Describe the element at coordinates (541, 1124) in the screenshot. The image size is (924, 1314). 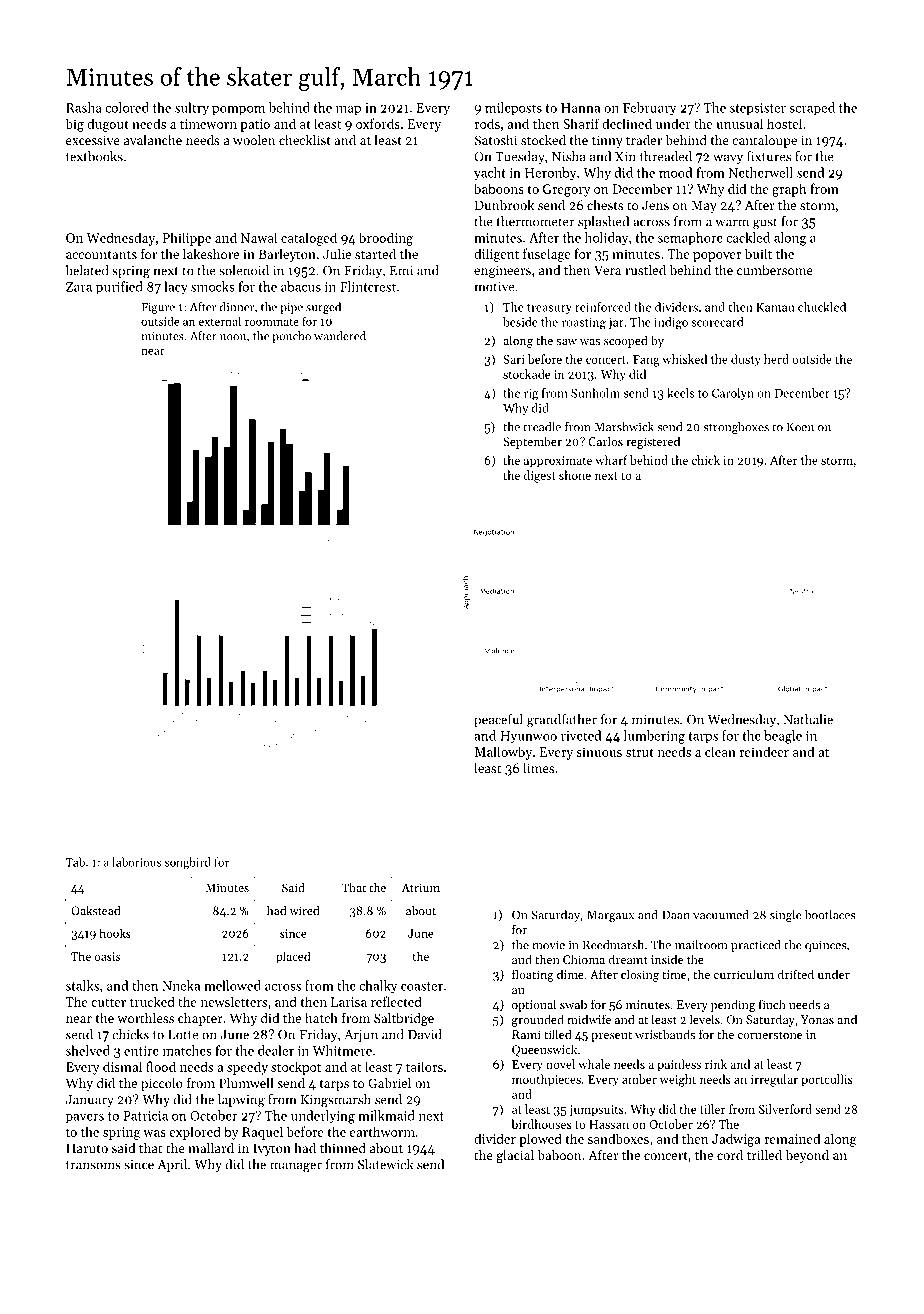
I see `birdhouses` at that location.
